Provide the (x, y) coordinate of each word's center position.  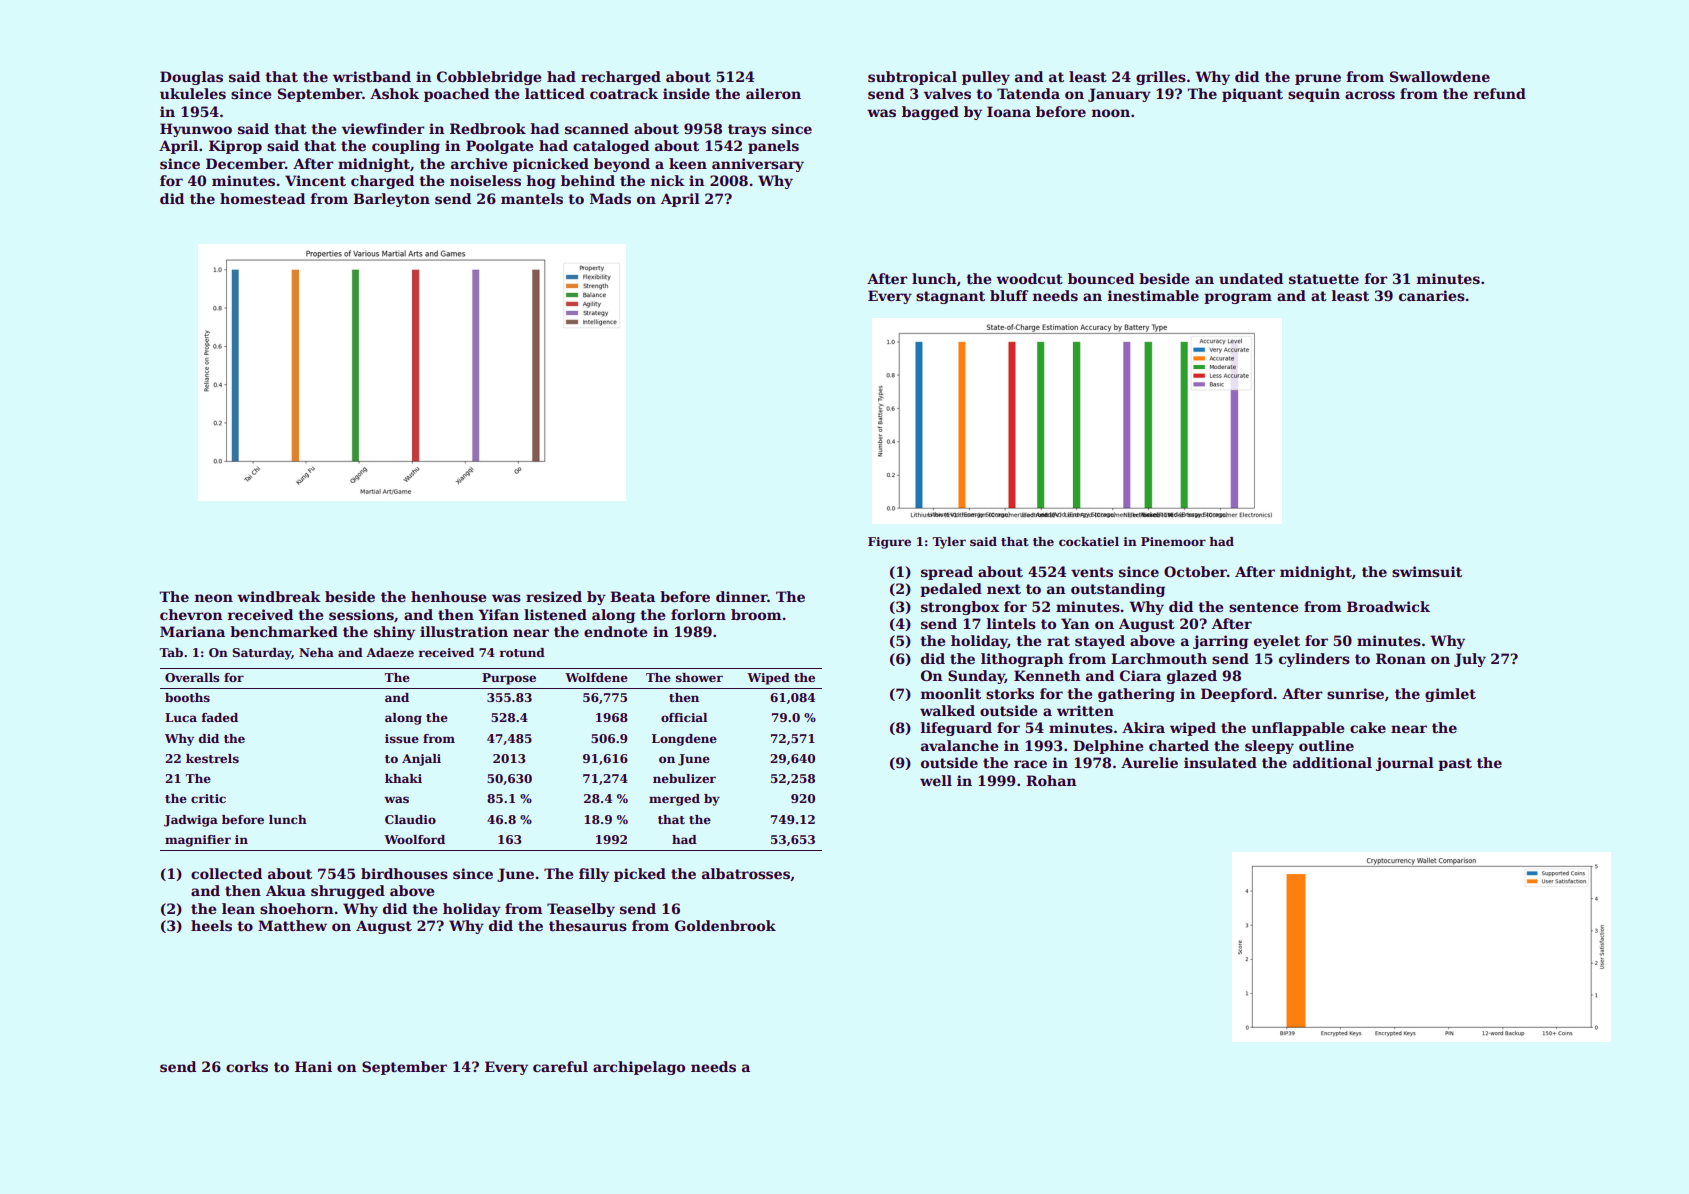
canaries (1432, 295)
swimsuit (1427, 571)
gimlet (1450, 695)
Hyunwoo (196, 130)
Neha (316, 652)
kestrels (212, 758)
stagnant (950, 297)
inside (686, 93)
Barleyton (391, 200)
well (936, 780)
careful (560, 1066)
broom (756, 614)
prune (1318, 79)
